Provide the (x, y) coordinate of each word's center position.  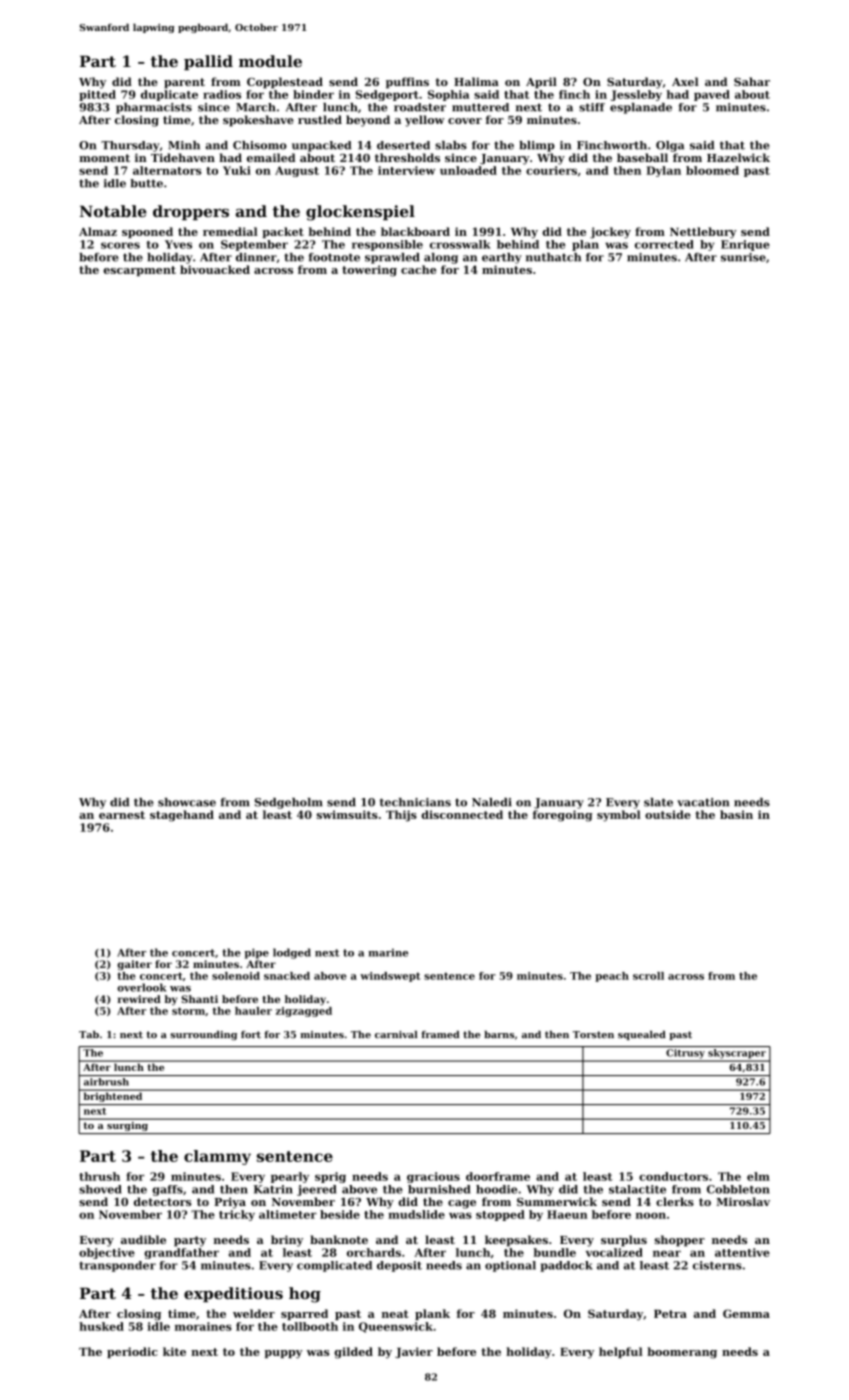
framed (440, 1034)
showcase (187, 802)
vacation (703, 802)
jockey (610, 233)
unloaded (468, 170)
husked (101, 1326)
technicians (415, 802)
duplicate (169, 95)
